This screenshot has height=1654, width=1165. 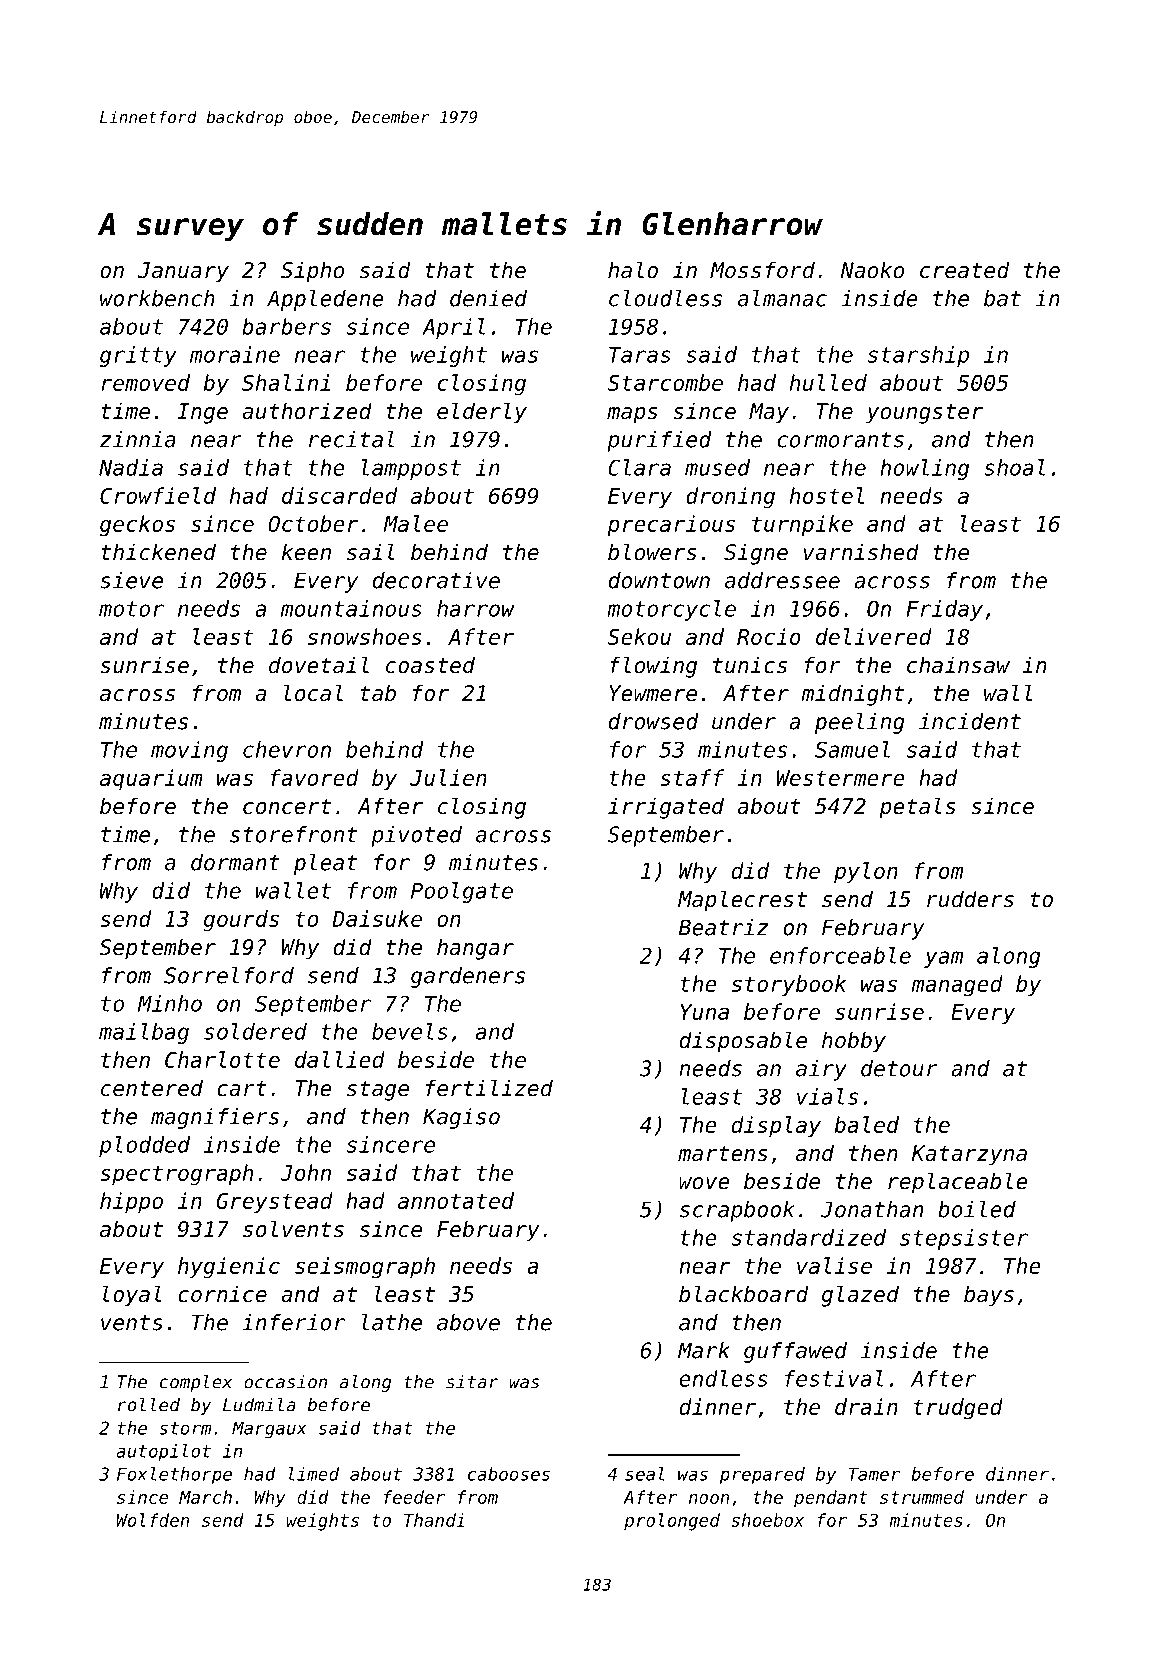 What do you see at coordinates (434, 1520) in the screenshot?
I see `Thandi` at bounding box center [434, 1520].
